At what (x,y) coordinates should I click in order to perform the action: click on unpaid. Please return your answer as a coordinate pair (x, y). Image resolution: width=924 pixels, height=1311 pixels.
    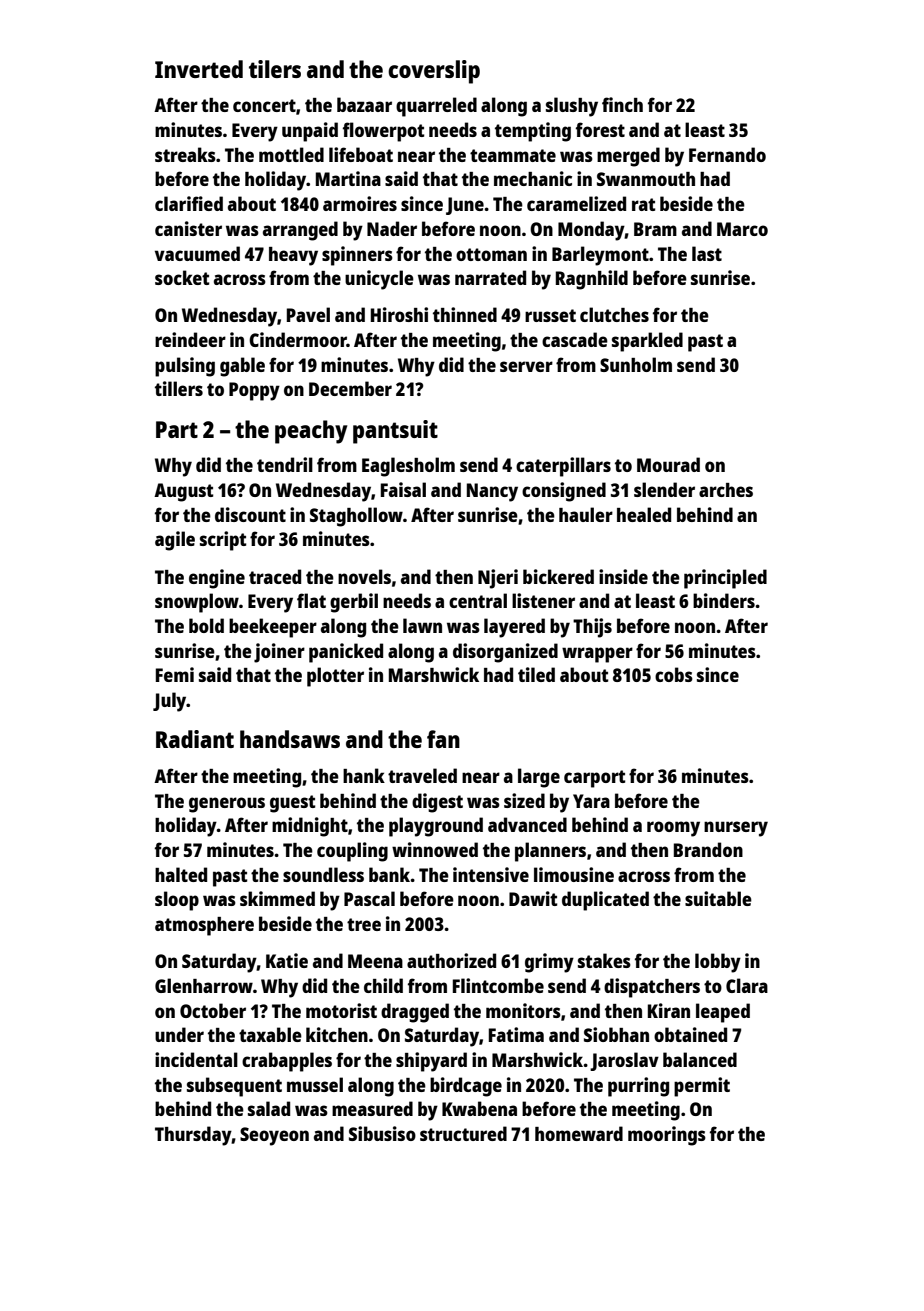
    Looking at the image, I should click on (310, 132).
